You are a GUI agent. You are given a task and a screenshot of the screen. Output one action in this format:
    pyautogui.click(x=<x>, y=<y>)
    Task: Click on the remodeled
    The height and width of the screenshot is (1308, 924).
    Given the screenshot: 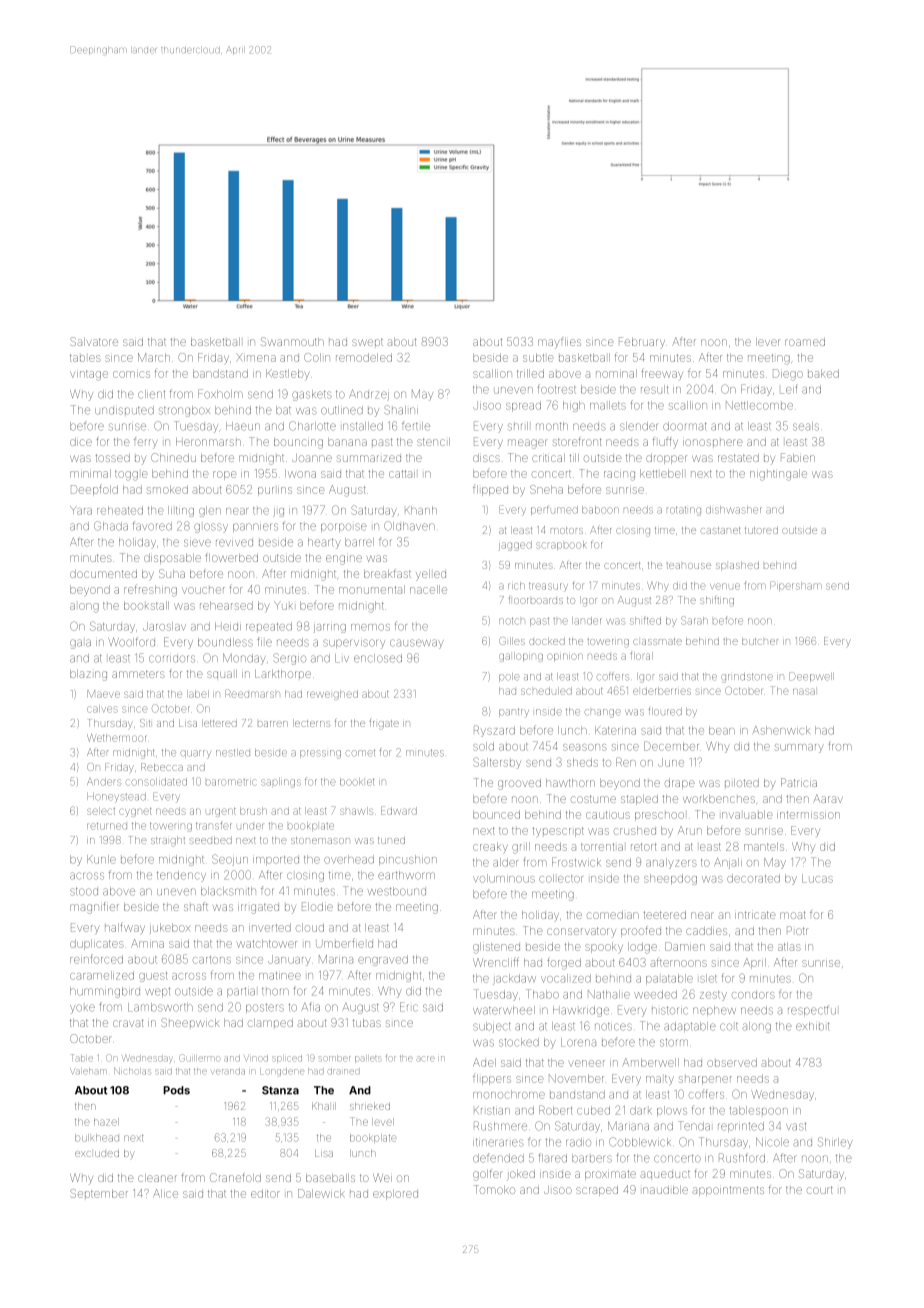 What is the action you would take?
    pyautogui.click(x=364, y=357)
